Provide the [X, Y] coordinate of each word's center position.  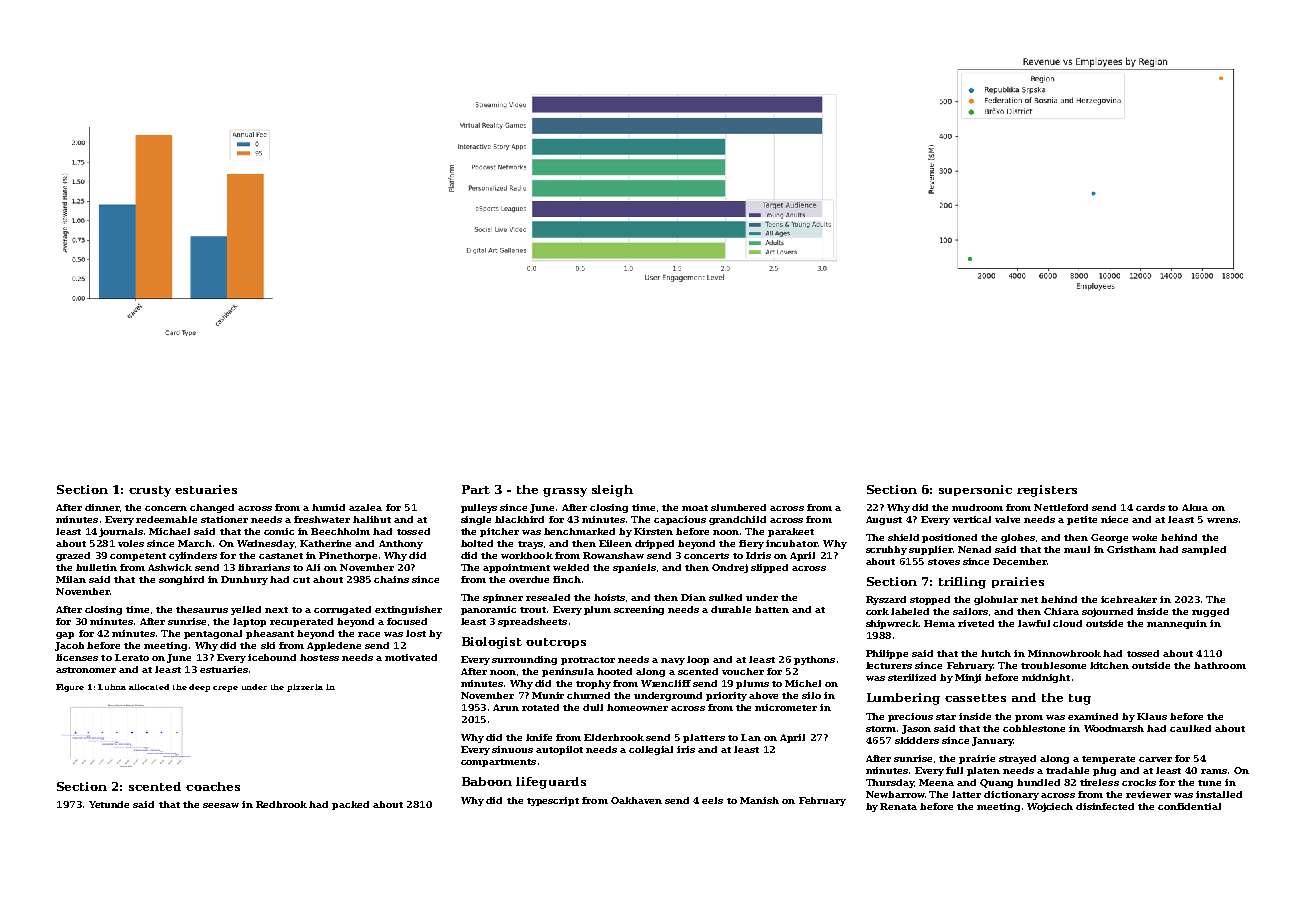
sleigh [612, 491]
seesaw [221, 805]
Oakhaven [636, 800]
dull [593, 707]
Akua [1195, 507]
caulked [1190, 728]
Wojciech [1050, 807]
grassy [565, 492]
